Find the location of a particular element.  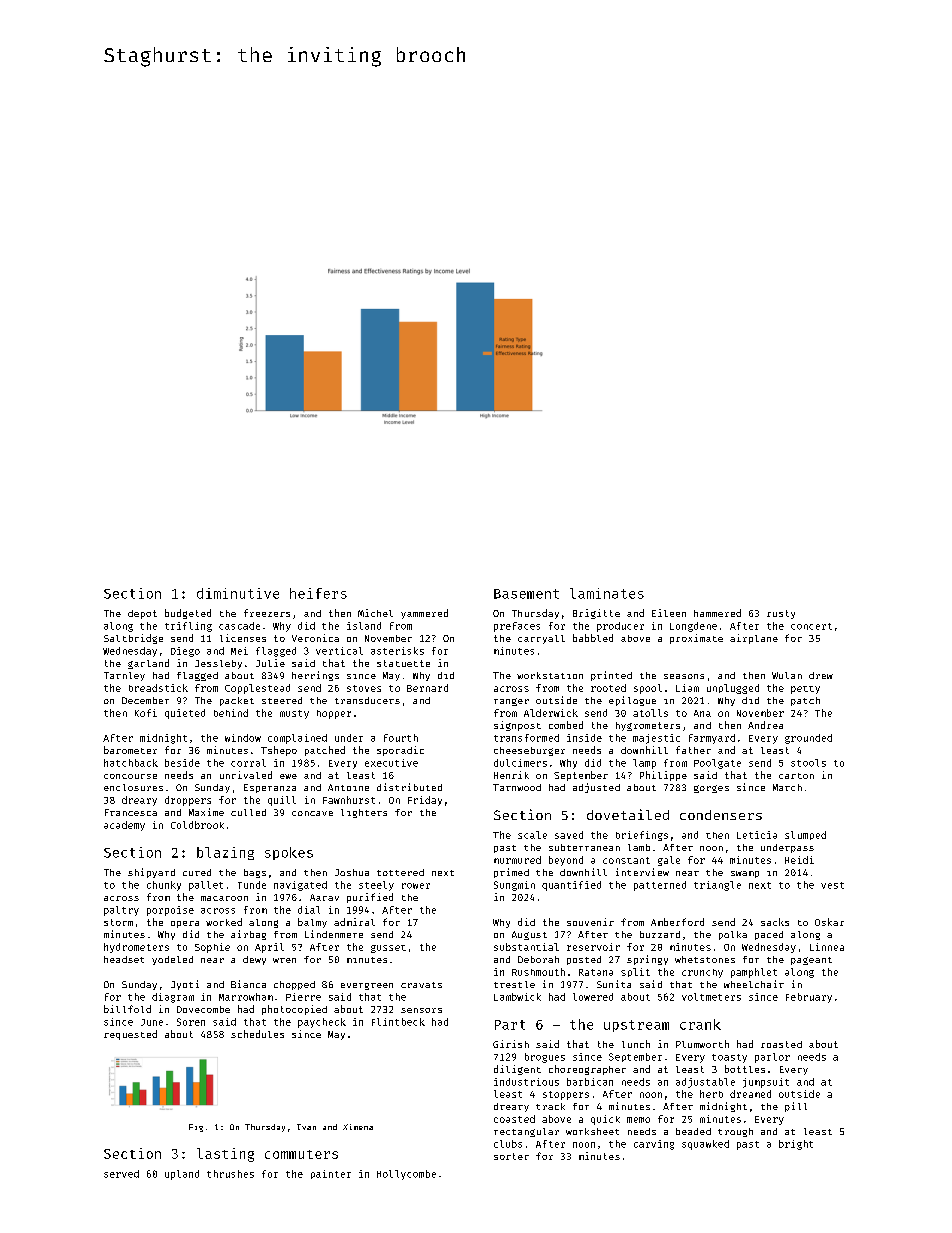

Basement is located at coordinates (526, 594).
